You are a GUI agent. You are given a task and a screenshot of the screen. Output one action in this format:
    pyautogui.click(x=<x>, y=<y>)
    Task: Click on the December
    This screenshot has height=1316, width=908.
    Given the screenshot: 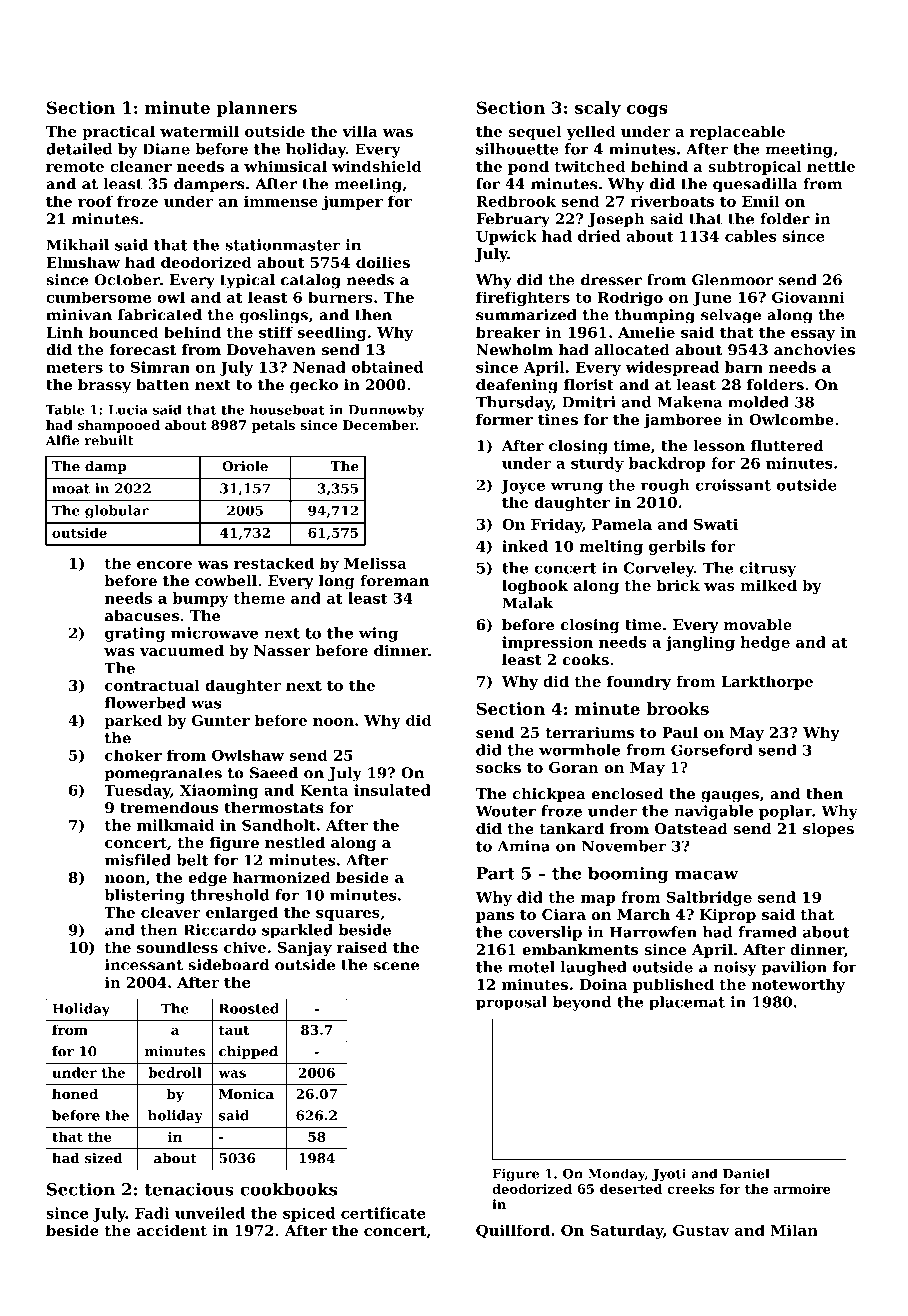 What is the action you would take?
    pyautogui.click(x=379, y=425)
